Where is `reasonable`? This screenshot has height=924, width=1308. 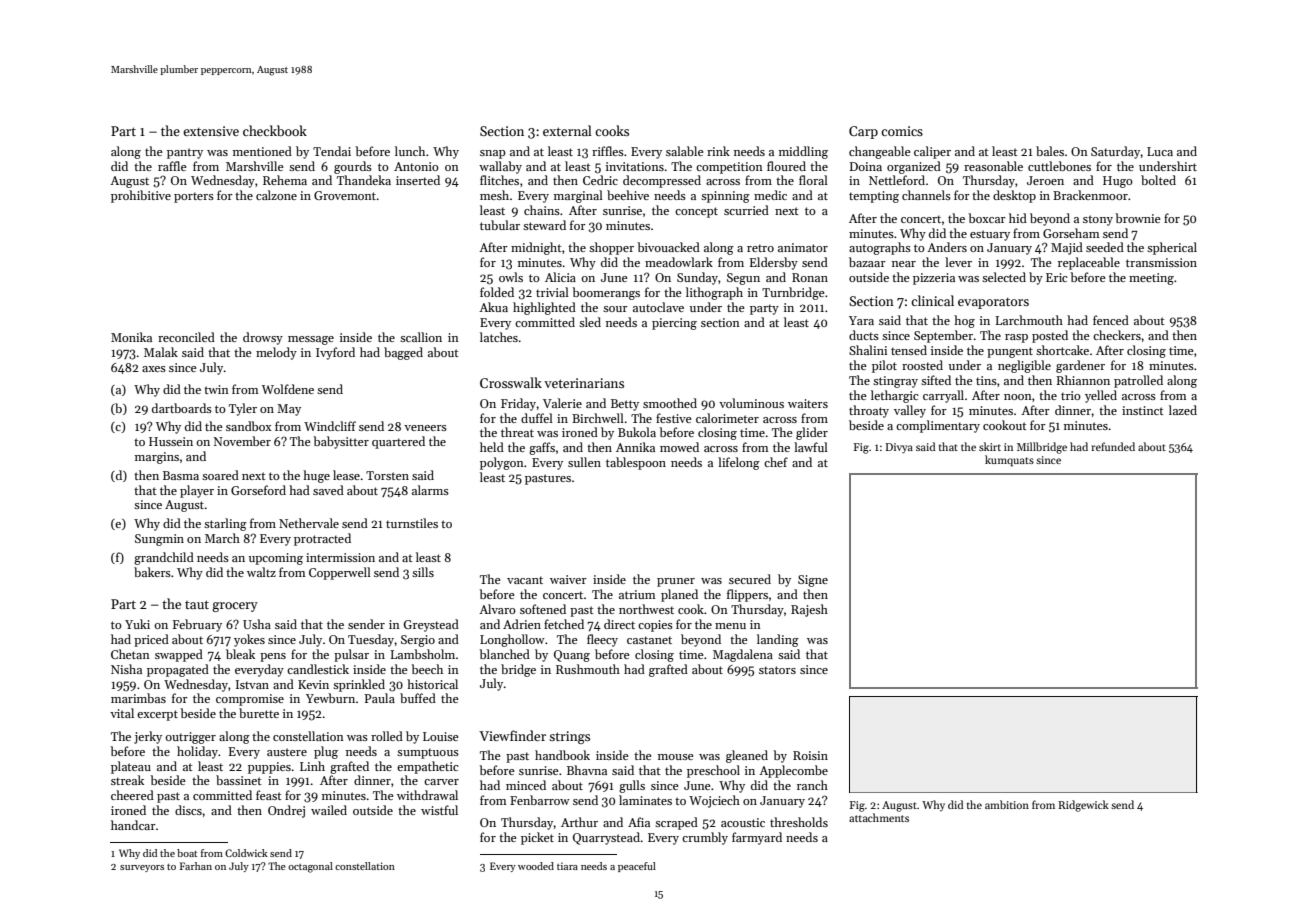
reasonable is located at coordinates (993, 166).
